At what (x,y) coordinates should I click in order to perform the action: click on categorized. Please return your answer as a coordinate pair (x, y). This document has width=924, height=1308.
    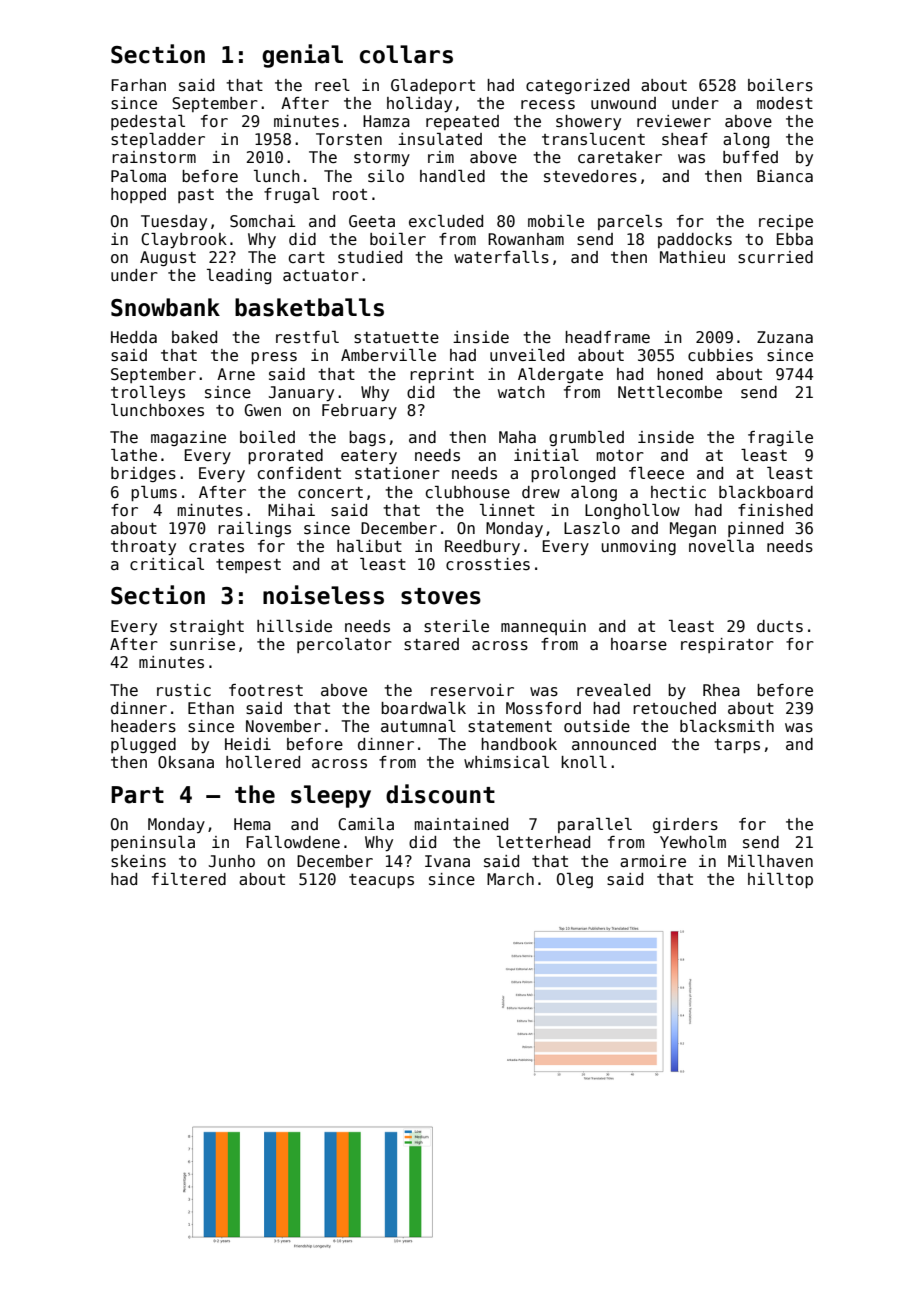
    Looking at the image, I should click on (577, 86).
